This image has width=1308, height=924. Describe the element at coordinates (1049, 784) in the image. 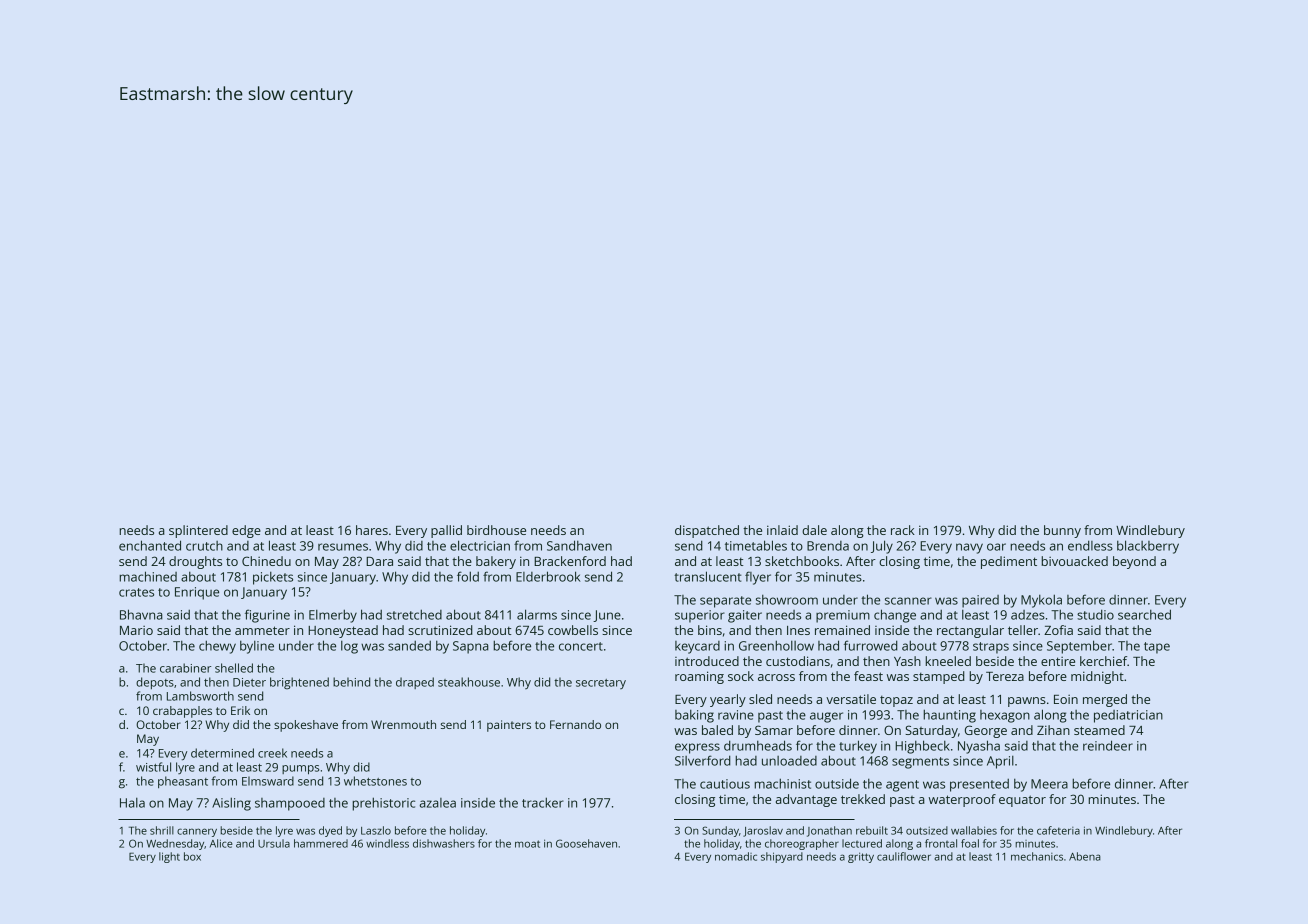

I see `Meera` at that location.
